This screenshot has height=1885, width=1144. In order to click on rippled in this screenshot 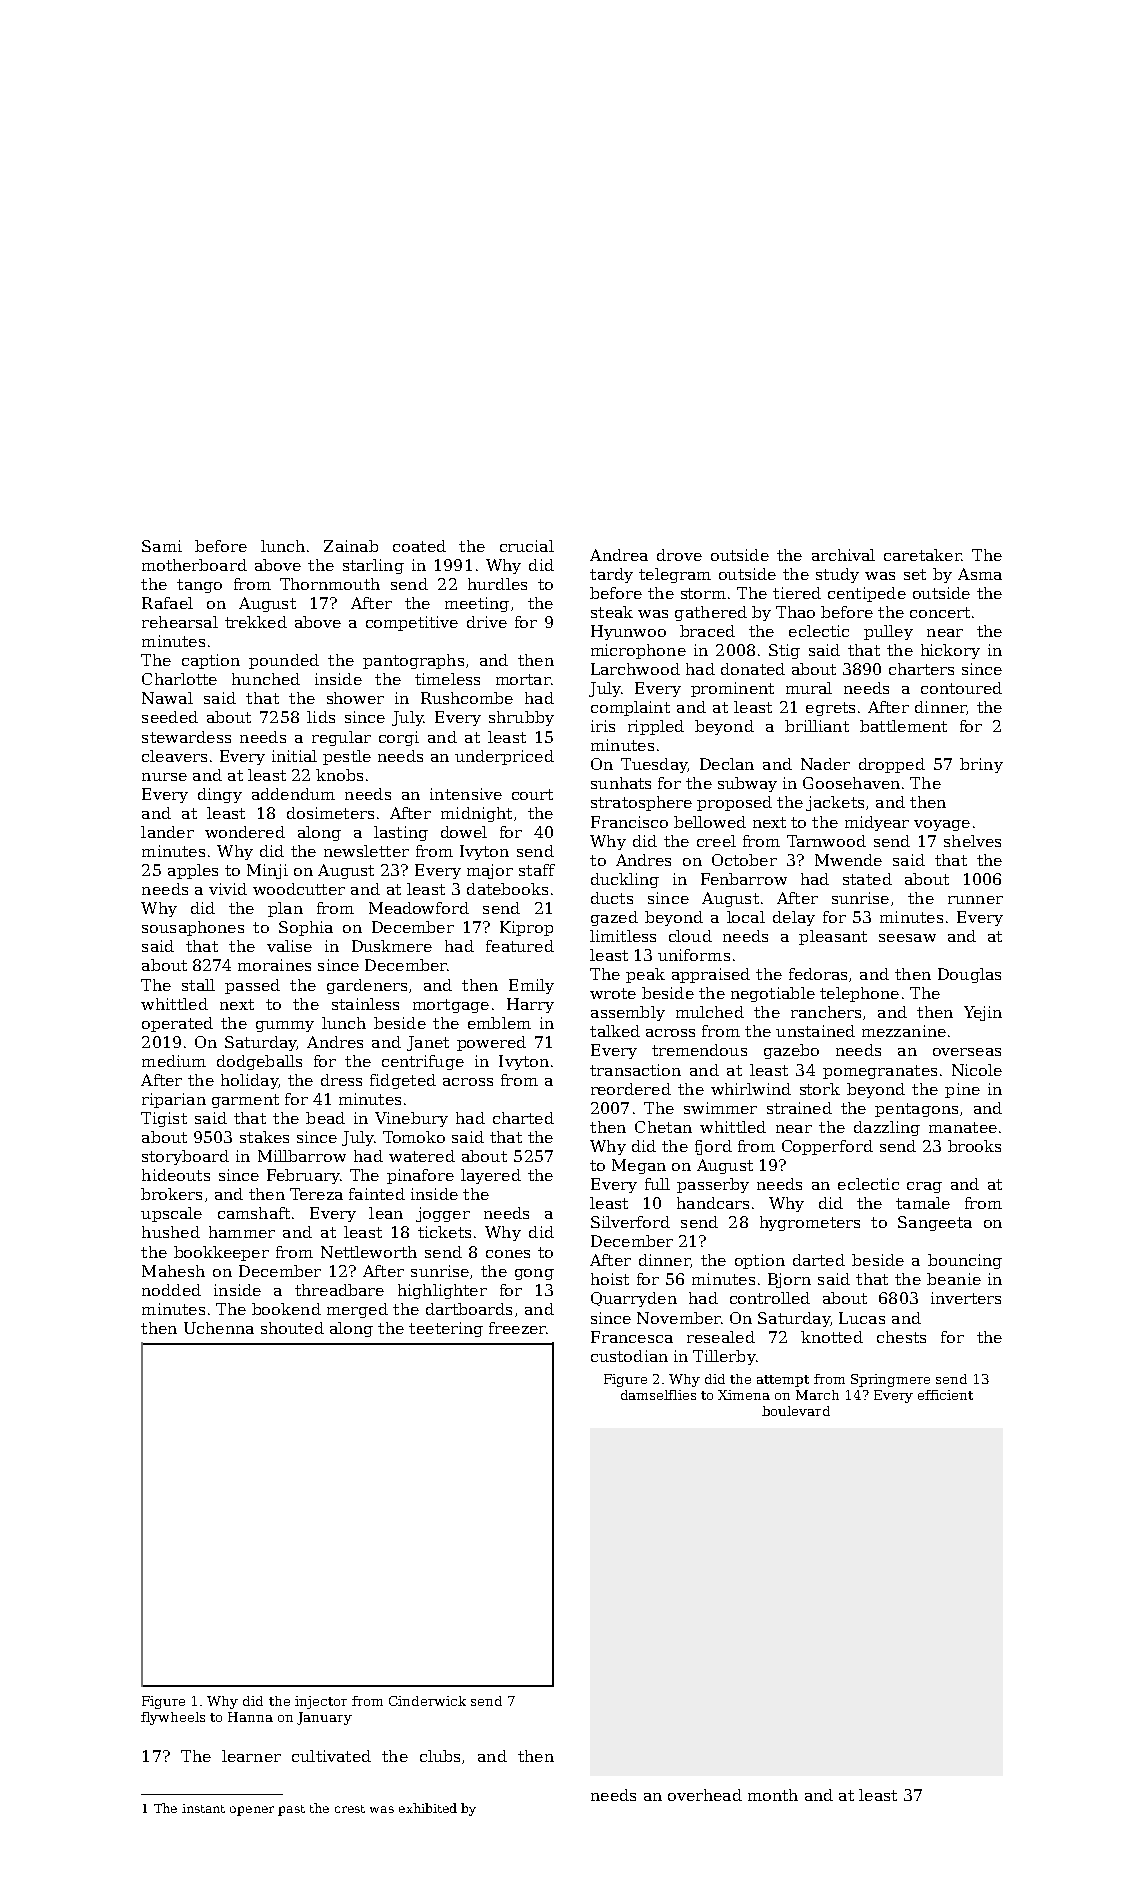, I will do `click(656, 727)`.
